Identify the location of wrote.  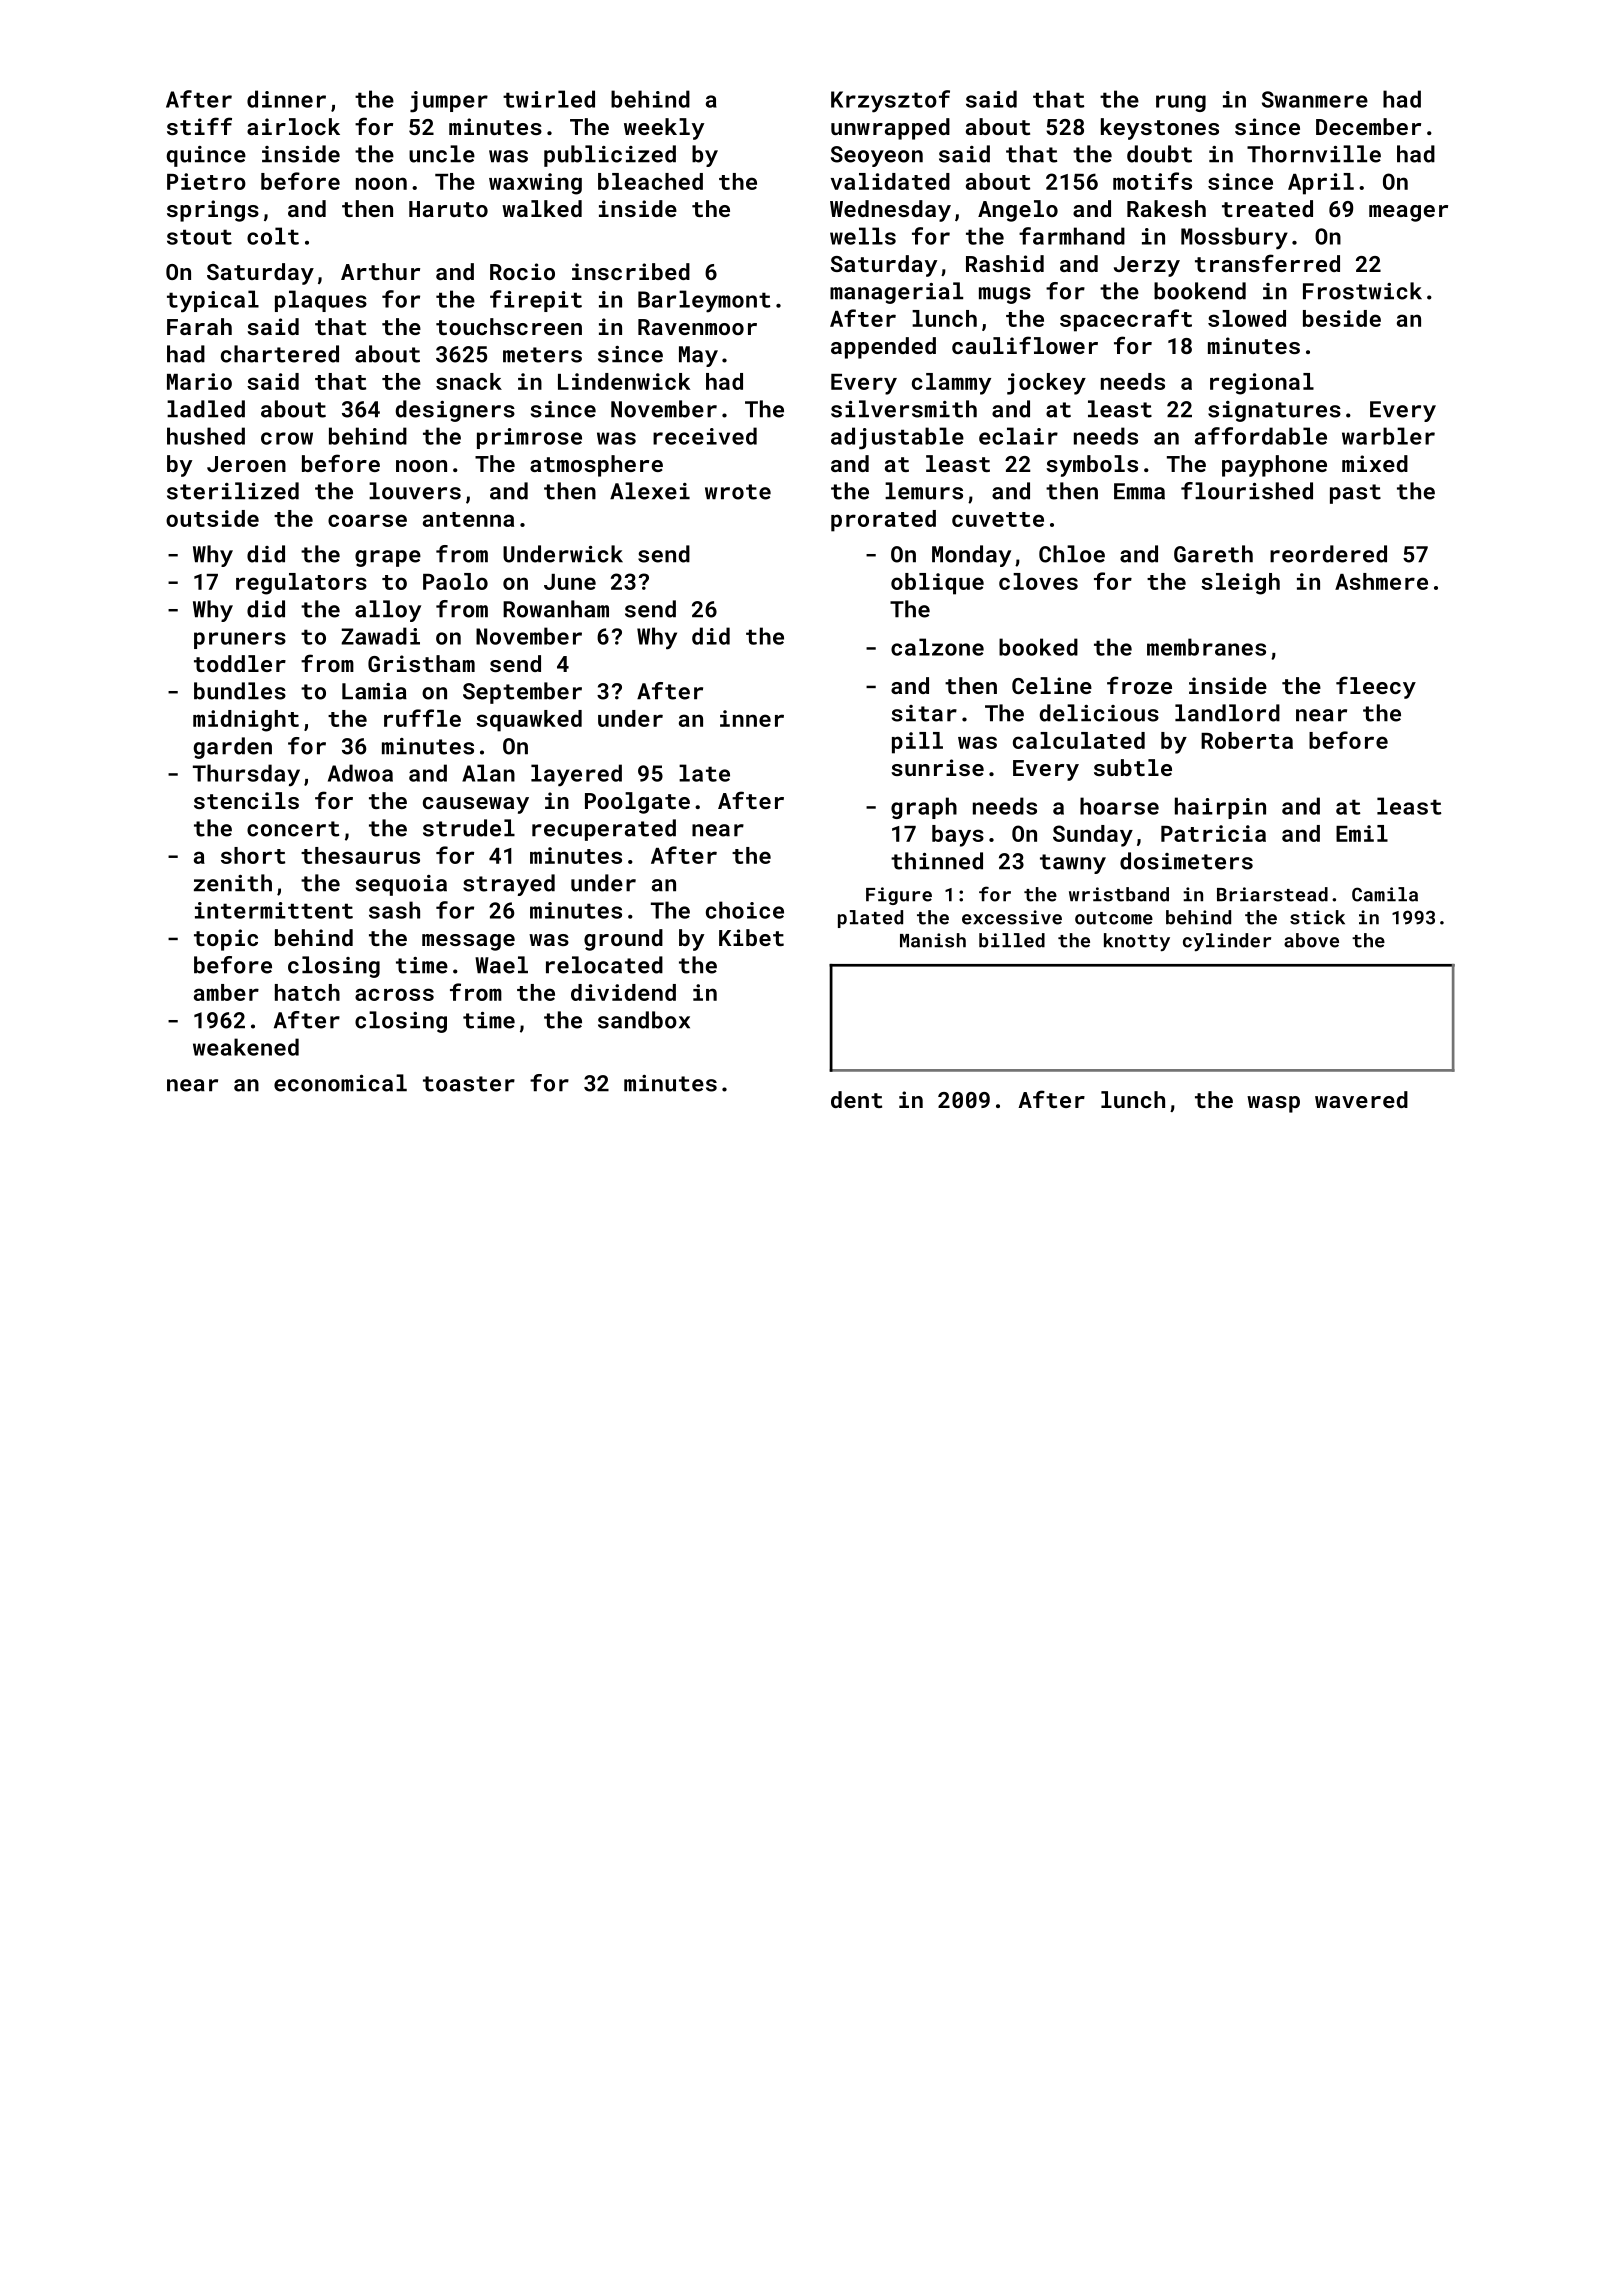
(738, 492).
